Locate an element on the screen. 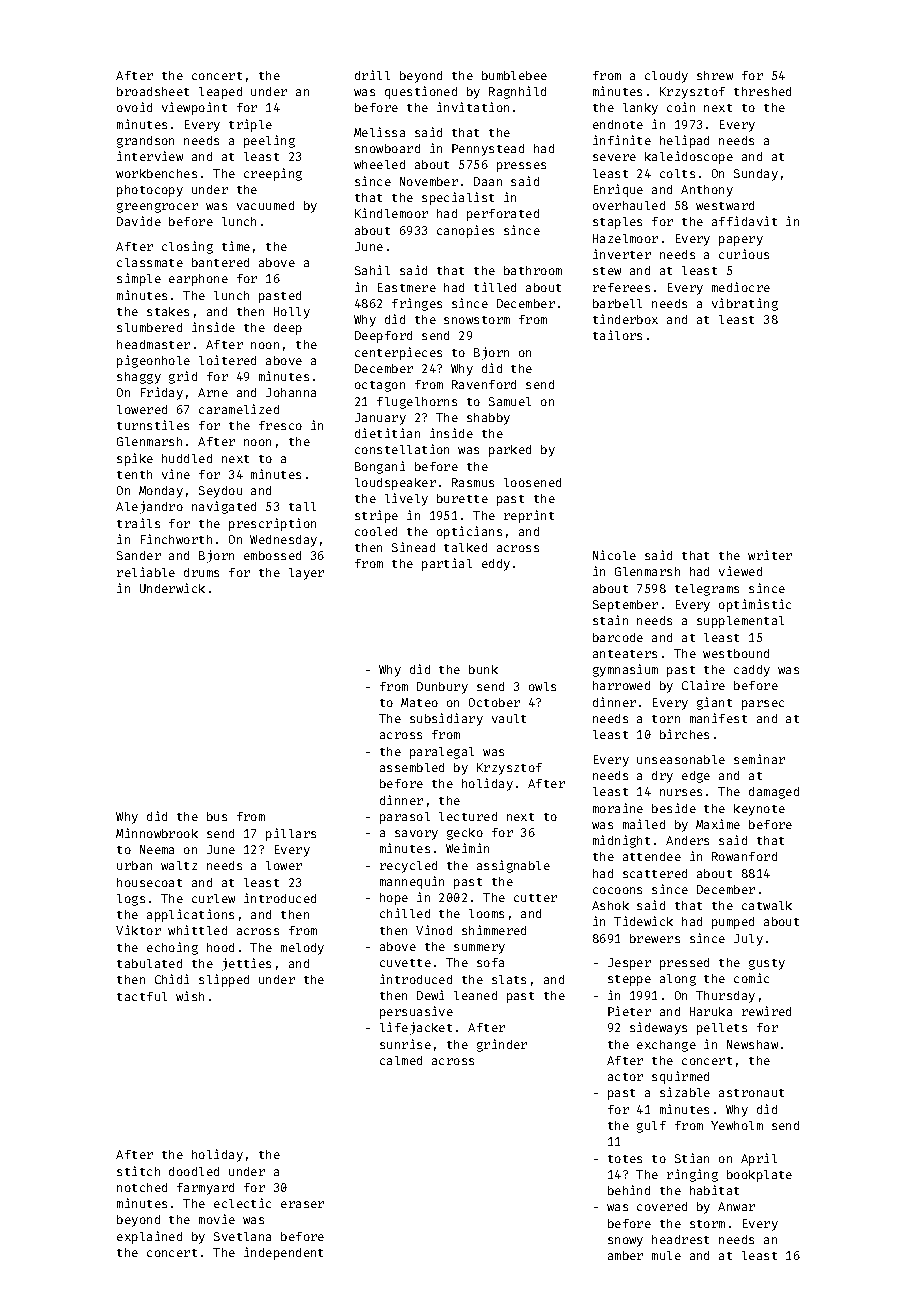 This screenshot has height=1308, width=924. attendee is located at coordinates (652, 856).
